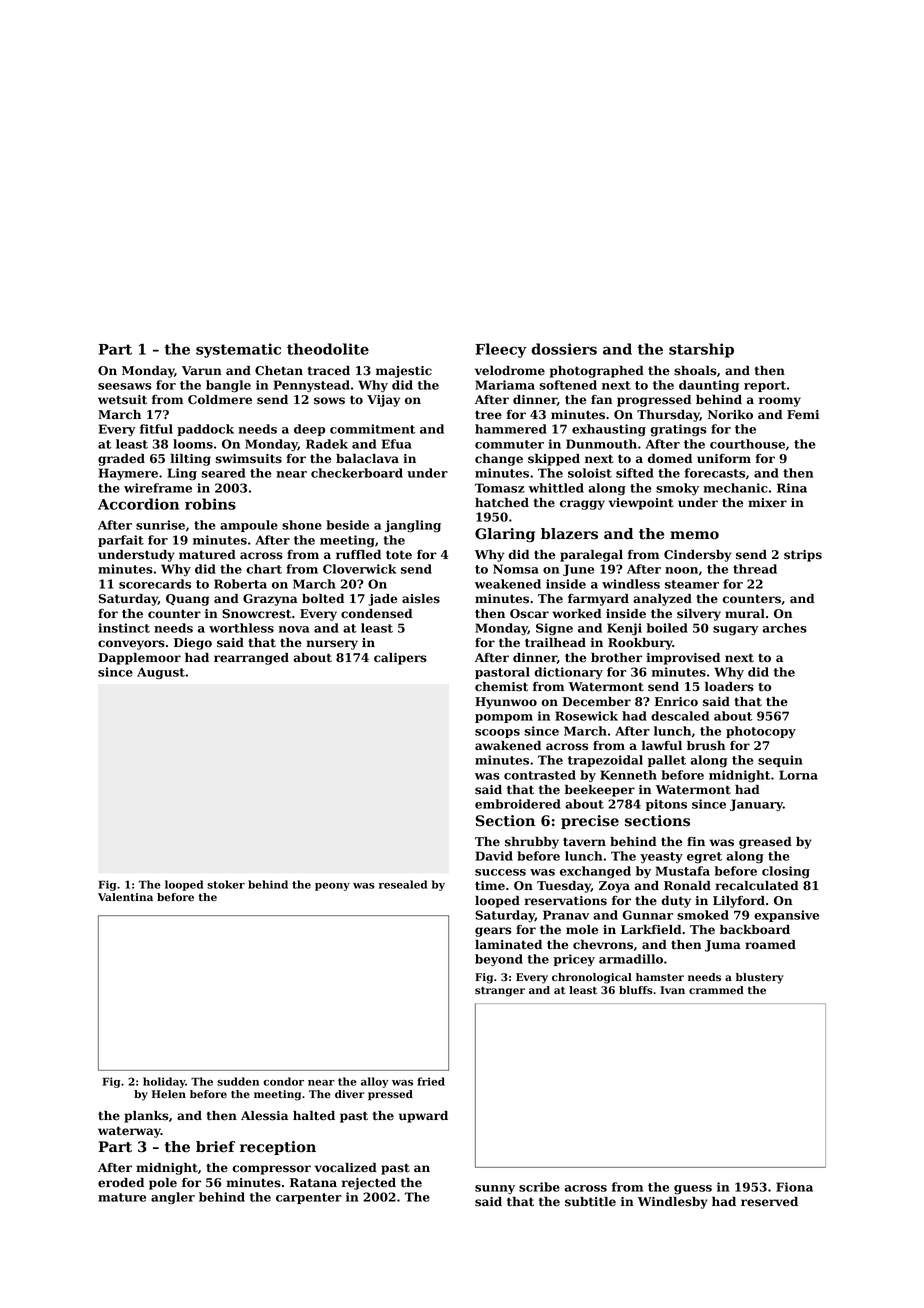  What do you see at coordinates (404, 372) in the screenshot?
I see `majestic` at bounding box center [404, 372].
